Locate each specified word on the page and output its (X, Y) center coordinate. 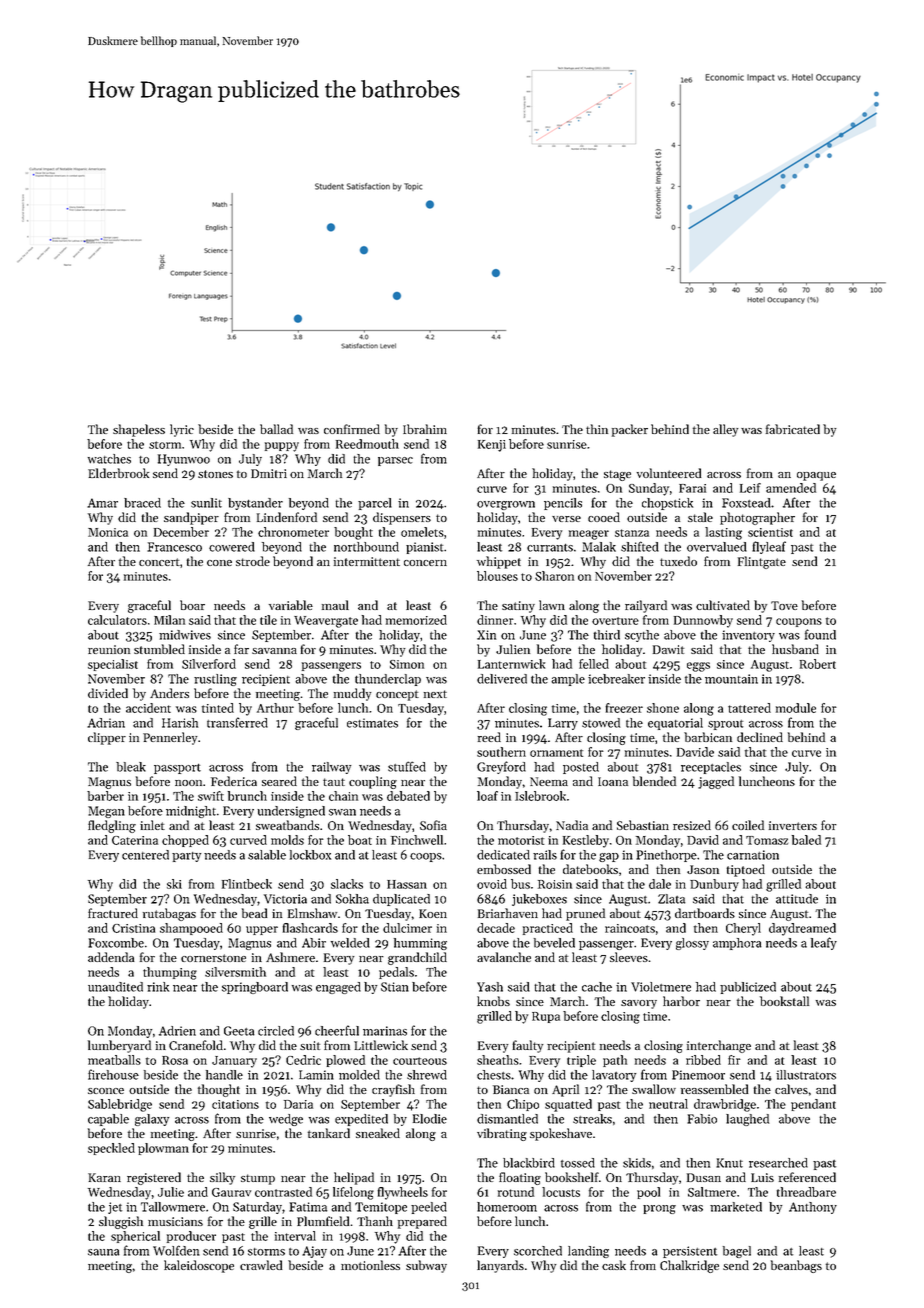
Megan (106, 812)
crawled (261, 1265)
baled (806, 840)
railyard (646, 606)
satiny (518, 607)
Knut (729, 1163)
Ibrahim (425, 429)
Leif (750, 488)
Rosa (175, 1060)
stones (215, 474)
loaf (487, 796)
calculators (117, 620)
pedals (396, 973)
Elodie (430, 1119)
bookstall (784, 1001)
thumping (170, 973)
